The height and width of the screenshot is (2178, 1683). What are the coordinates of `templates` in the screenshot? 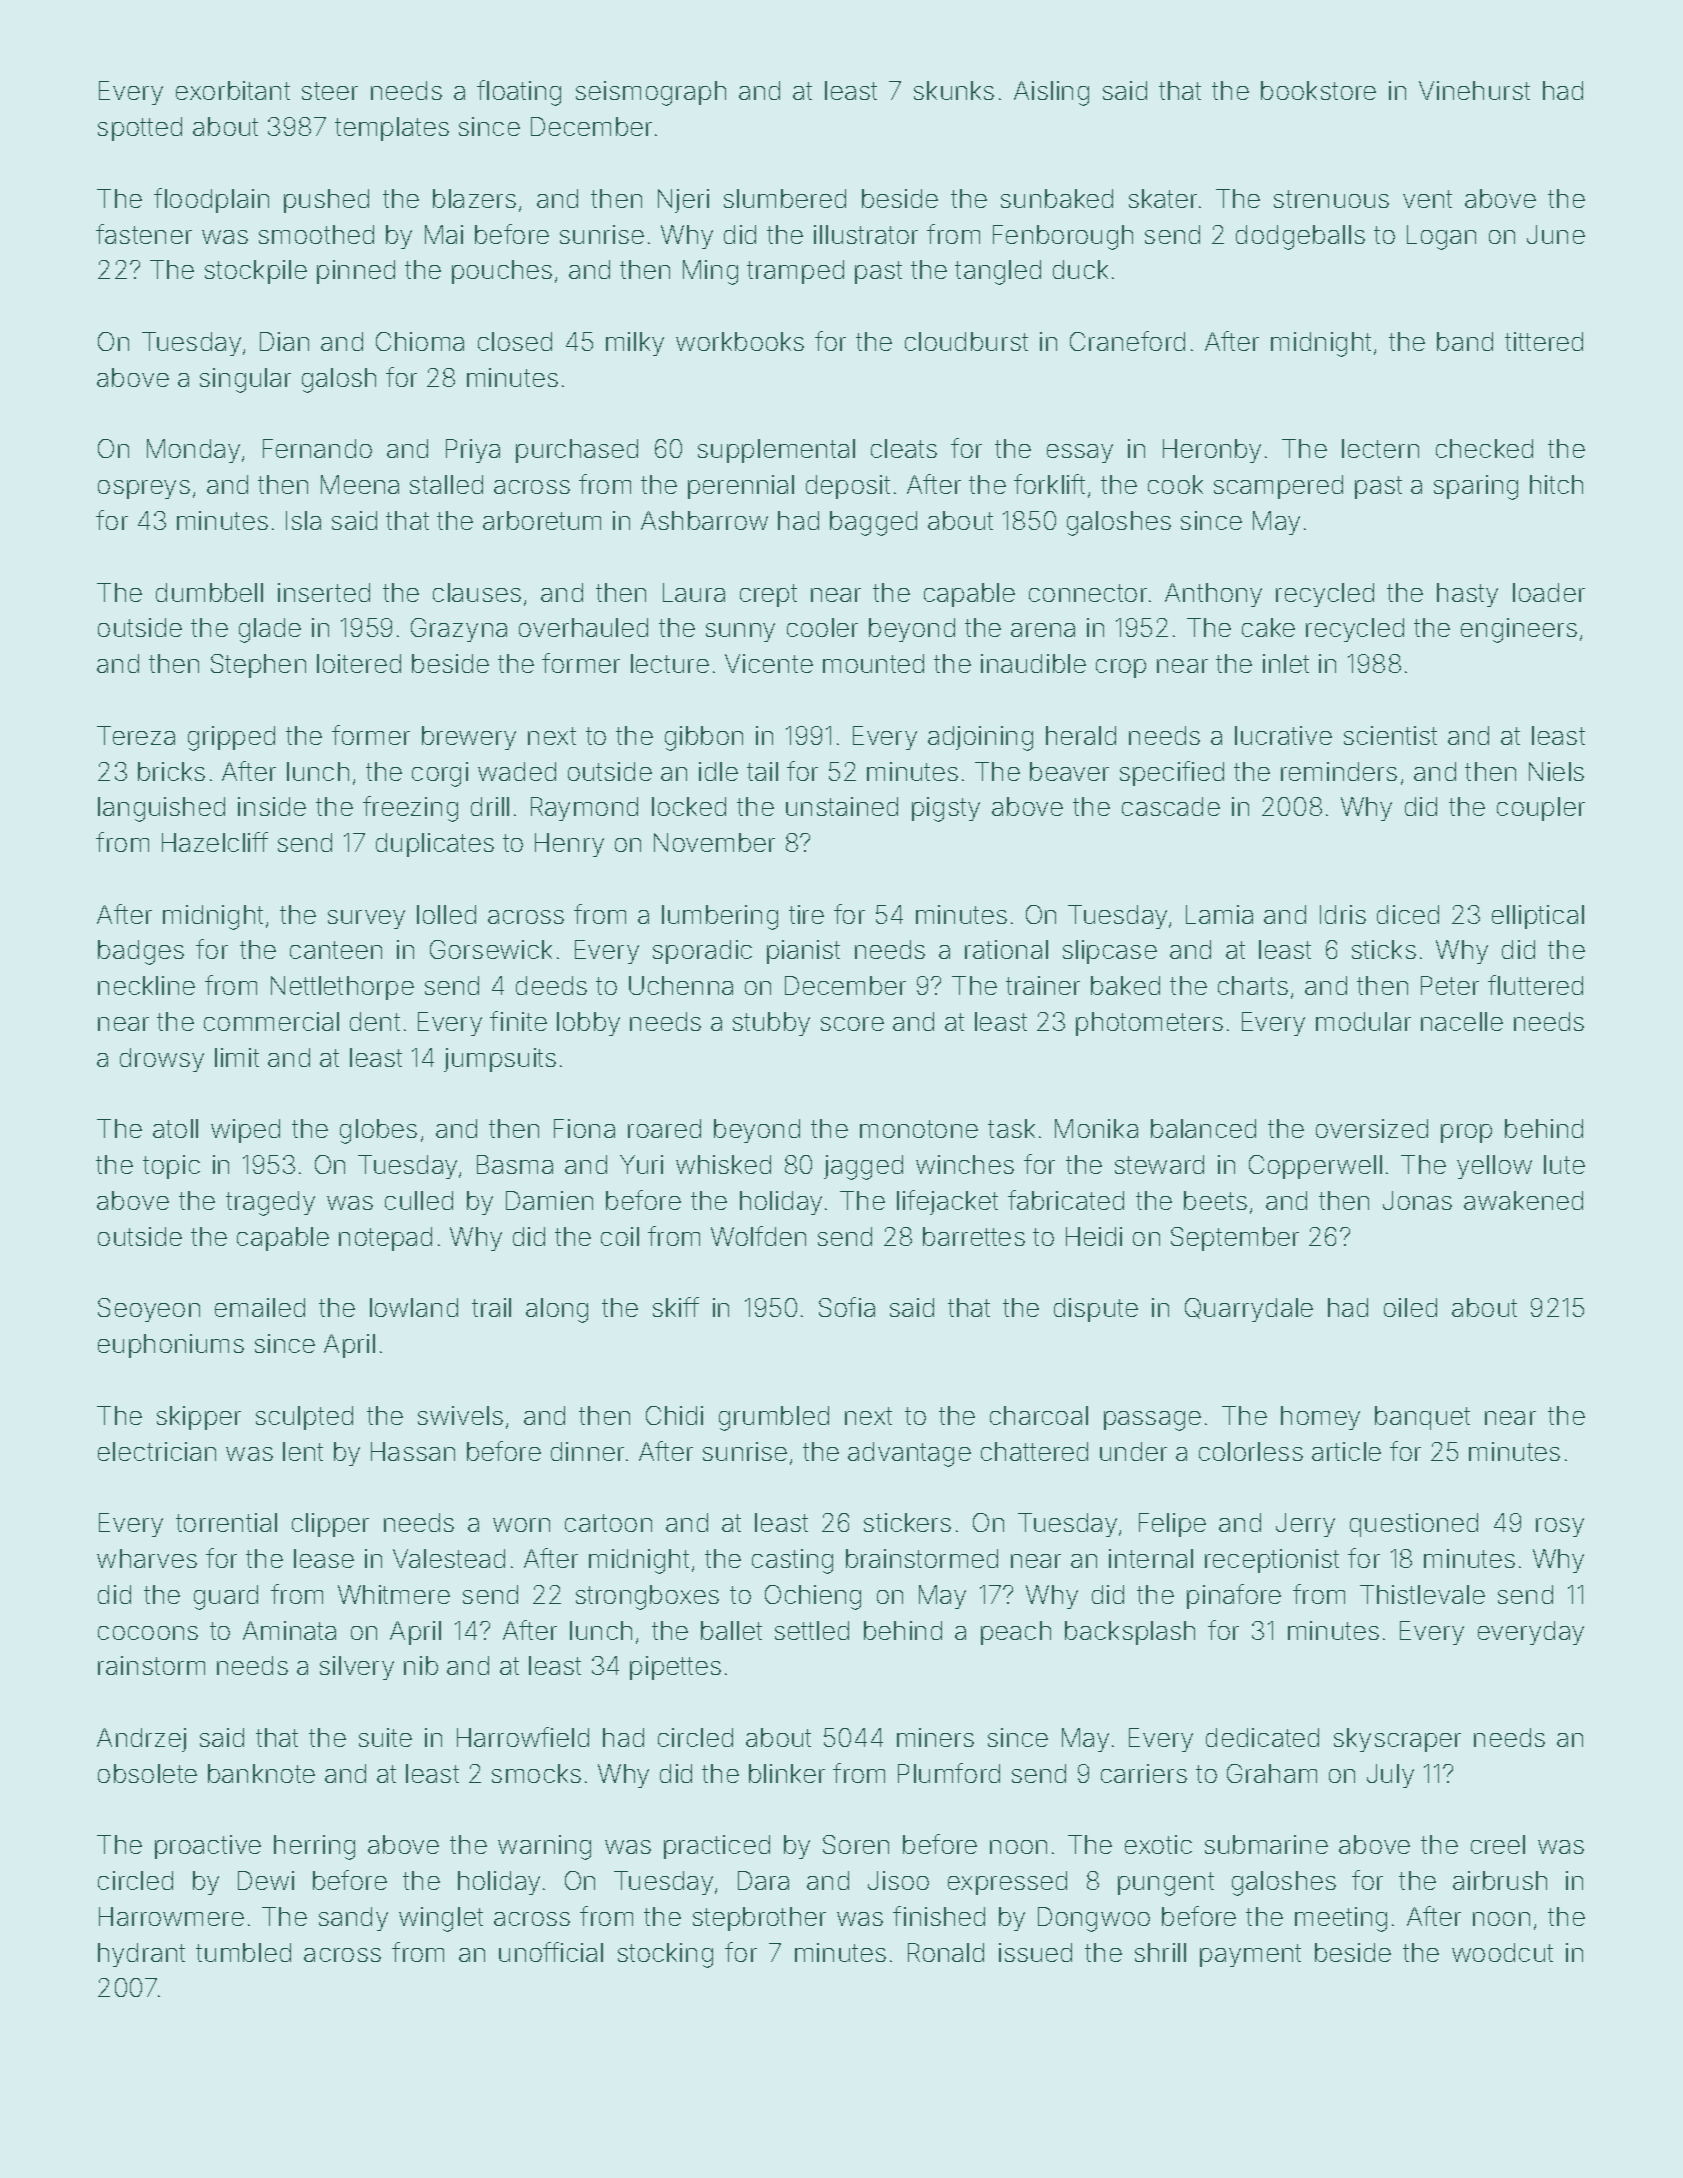 It's located at (392, 129).
